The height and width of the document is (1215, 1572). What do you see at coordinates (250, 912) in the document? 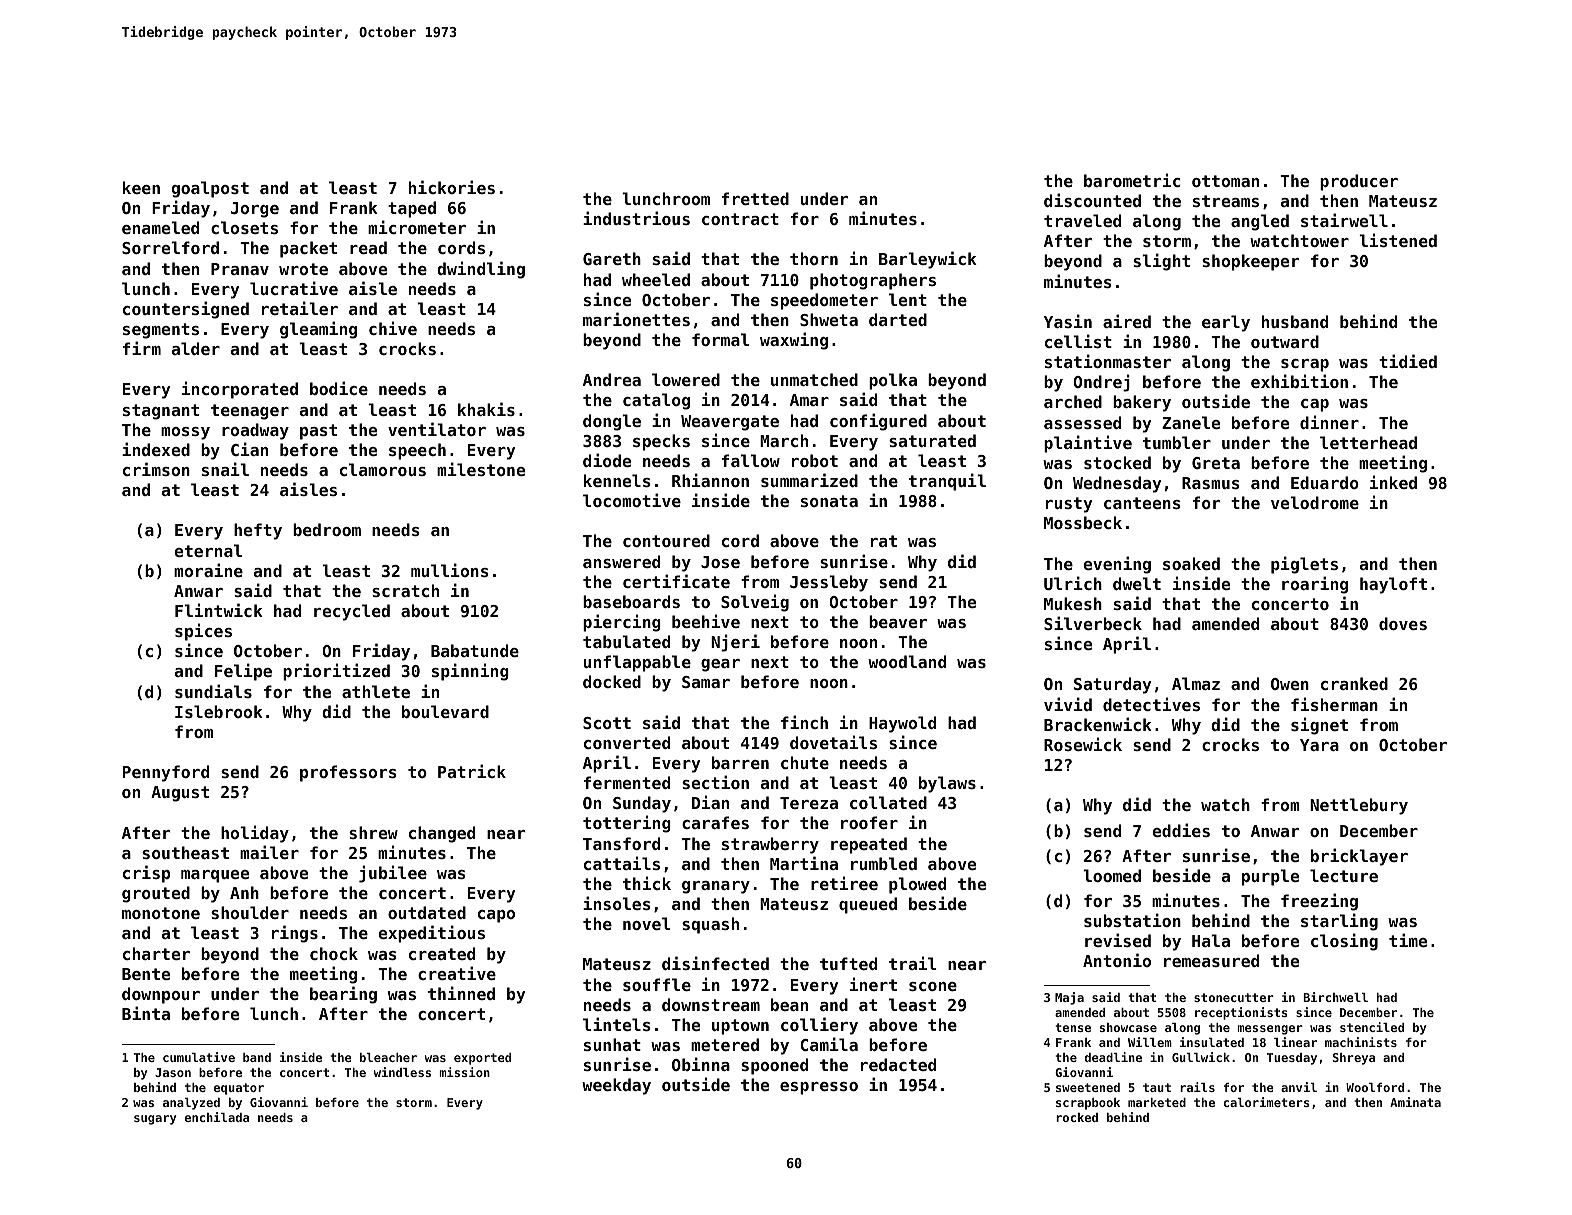
I see `shoulder` at bounding box center [250, 912].
